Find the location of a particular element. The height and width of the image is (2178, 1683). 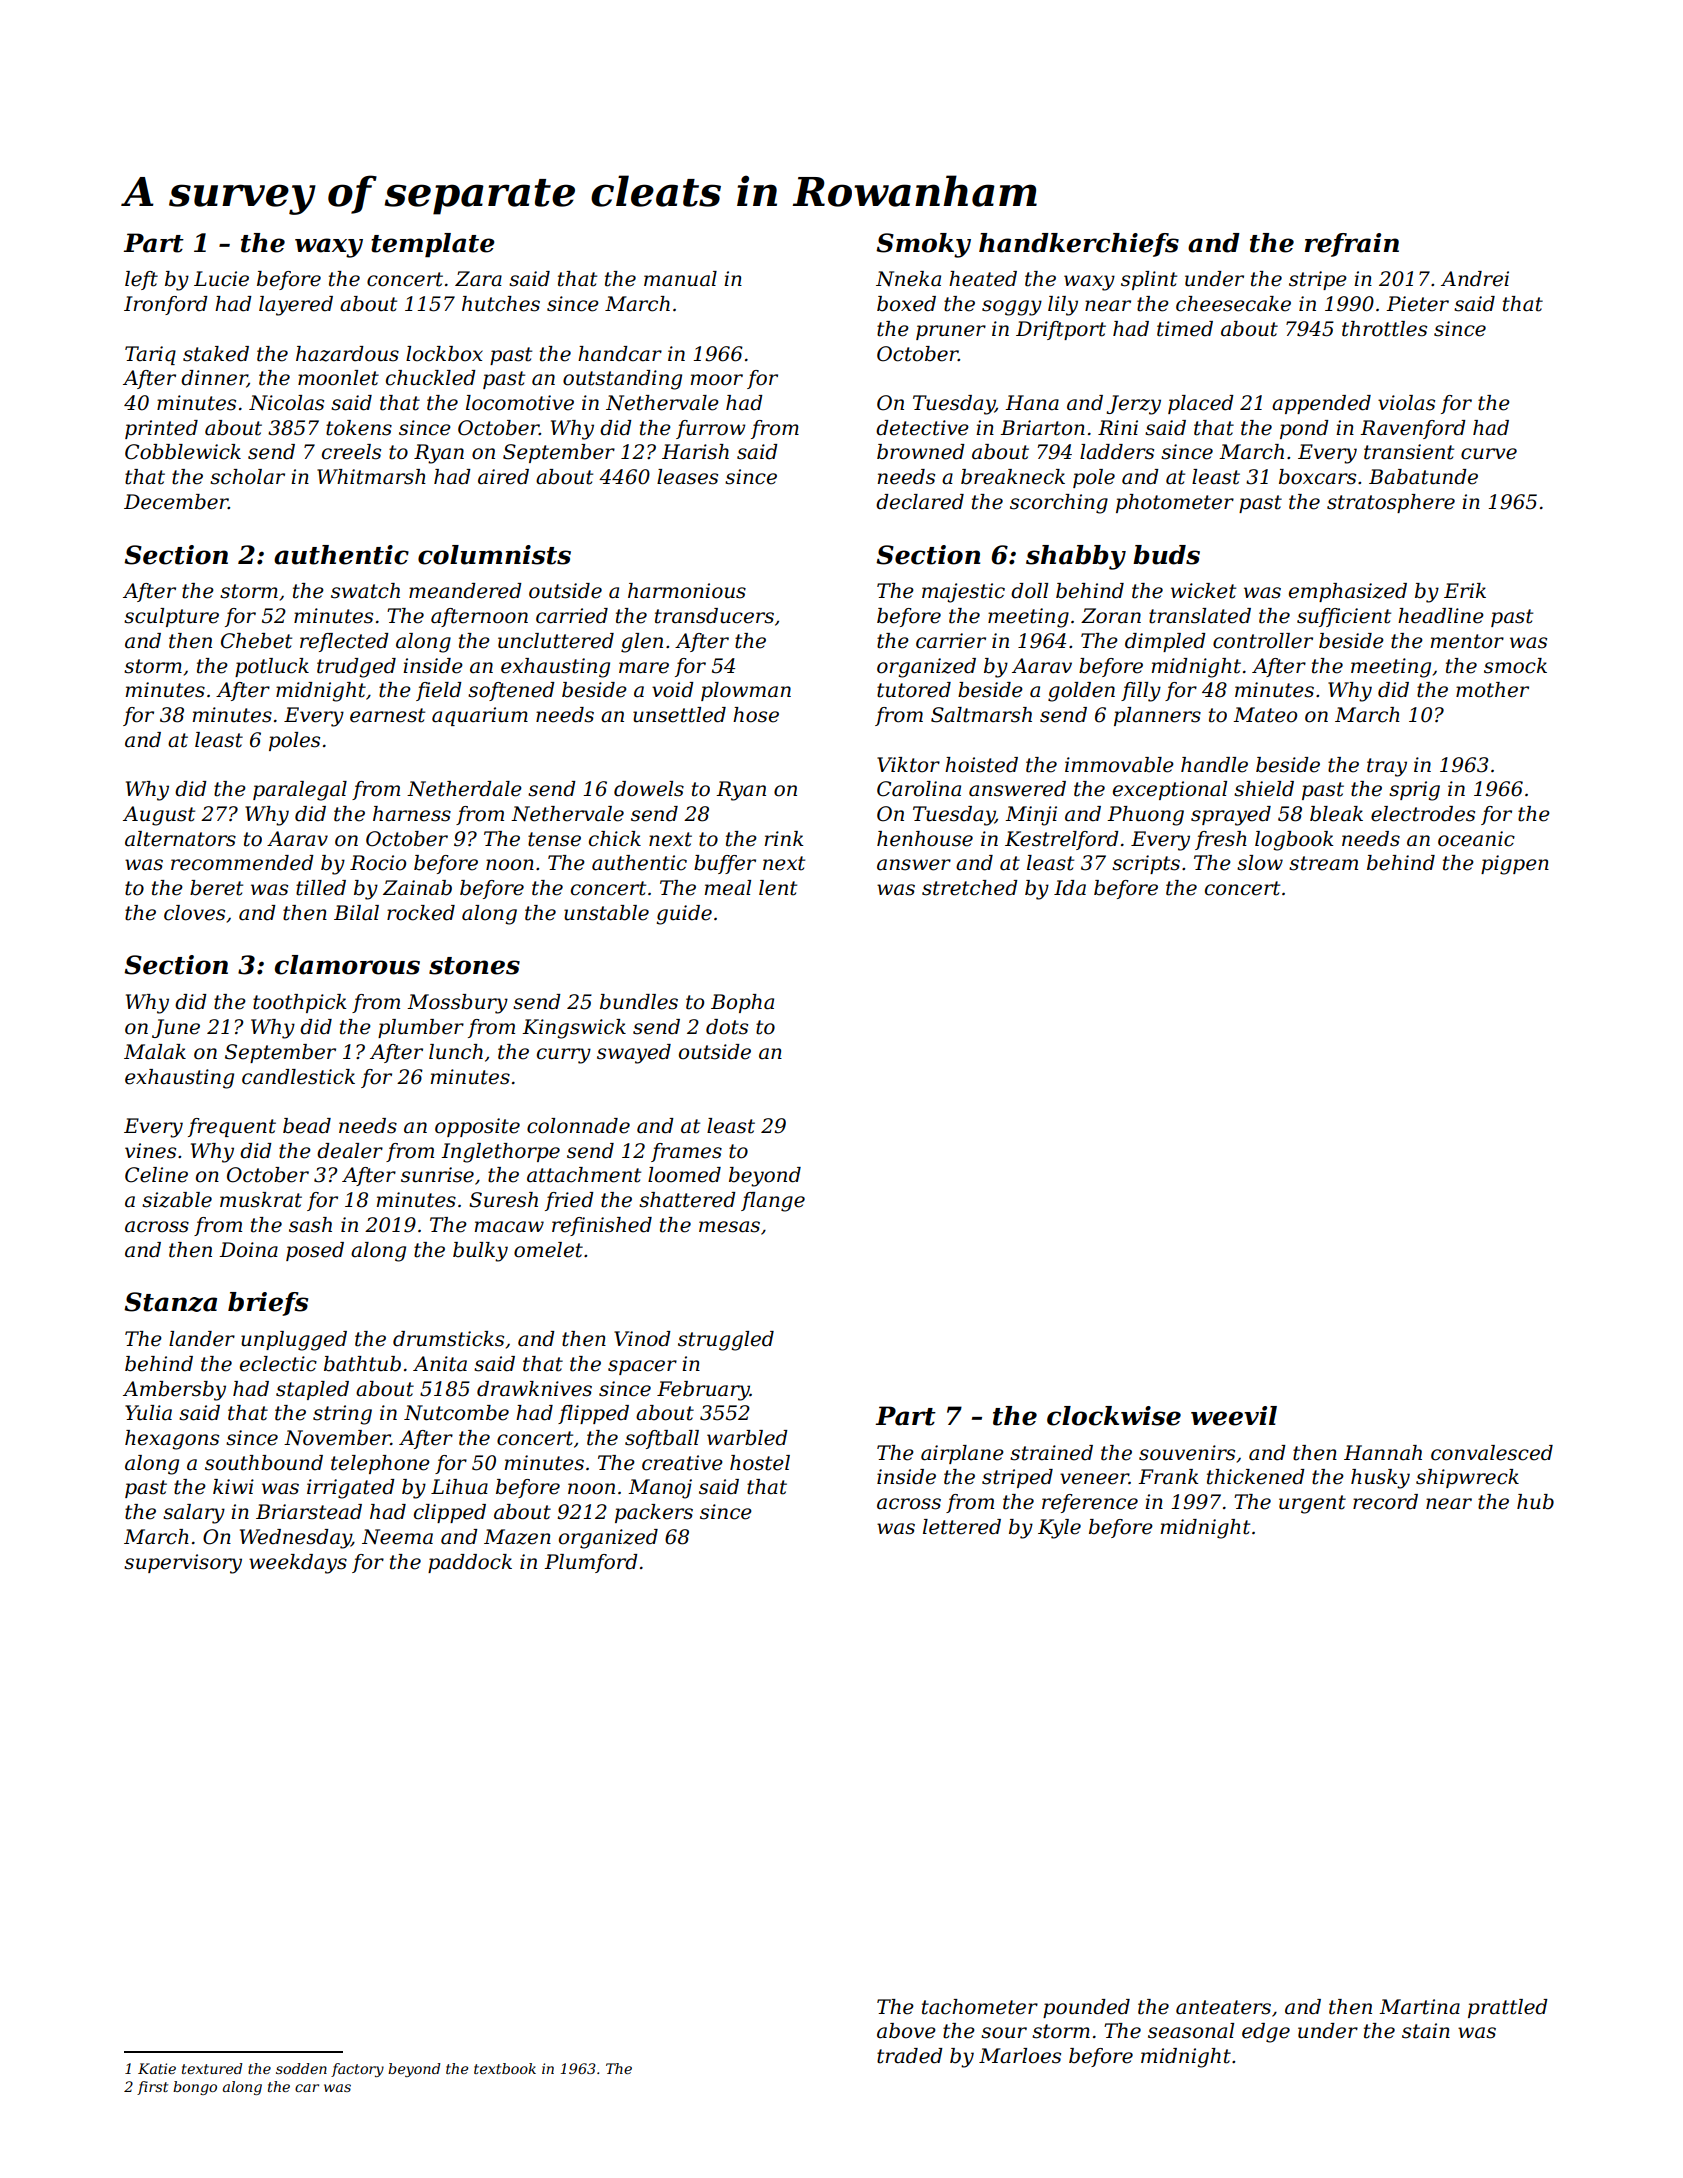

tilled is located at coordinates (321, 888).
